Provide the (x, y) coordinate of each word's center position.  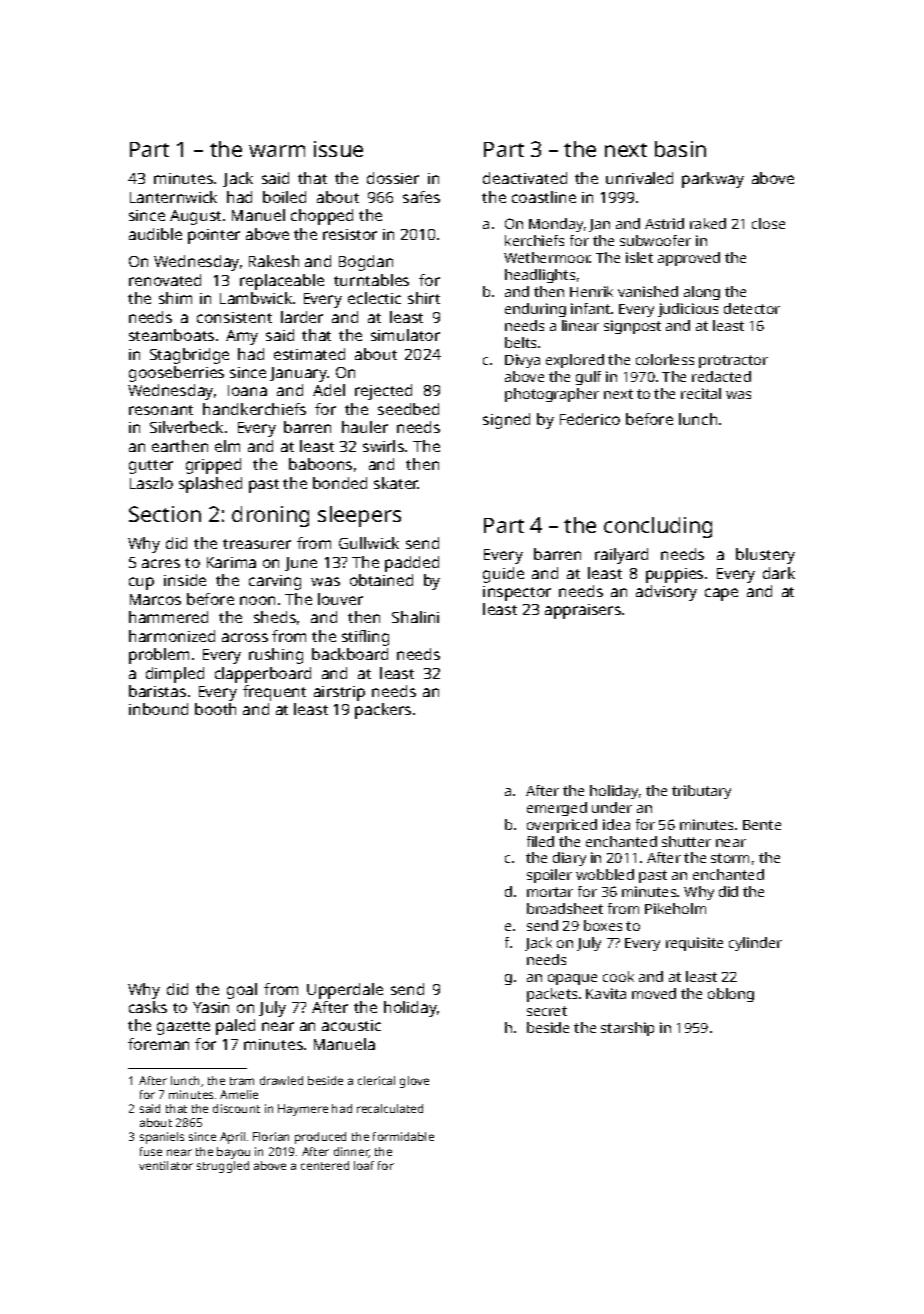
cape (721, 594)
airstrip (339, 693)
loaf (364, 1165)
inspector (517, 593)
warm (277, 151)
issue (338, 149)
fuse (151, 1151)
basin (680, 149)
